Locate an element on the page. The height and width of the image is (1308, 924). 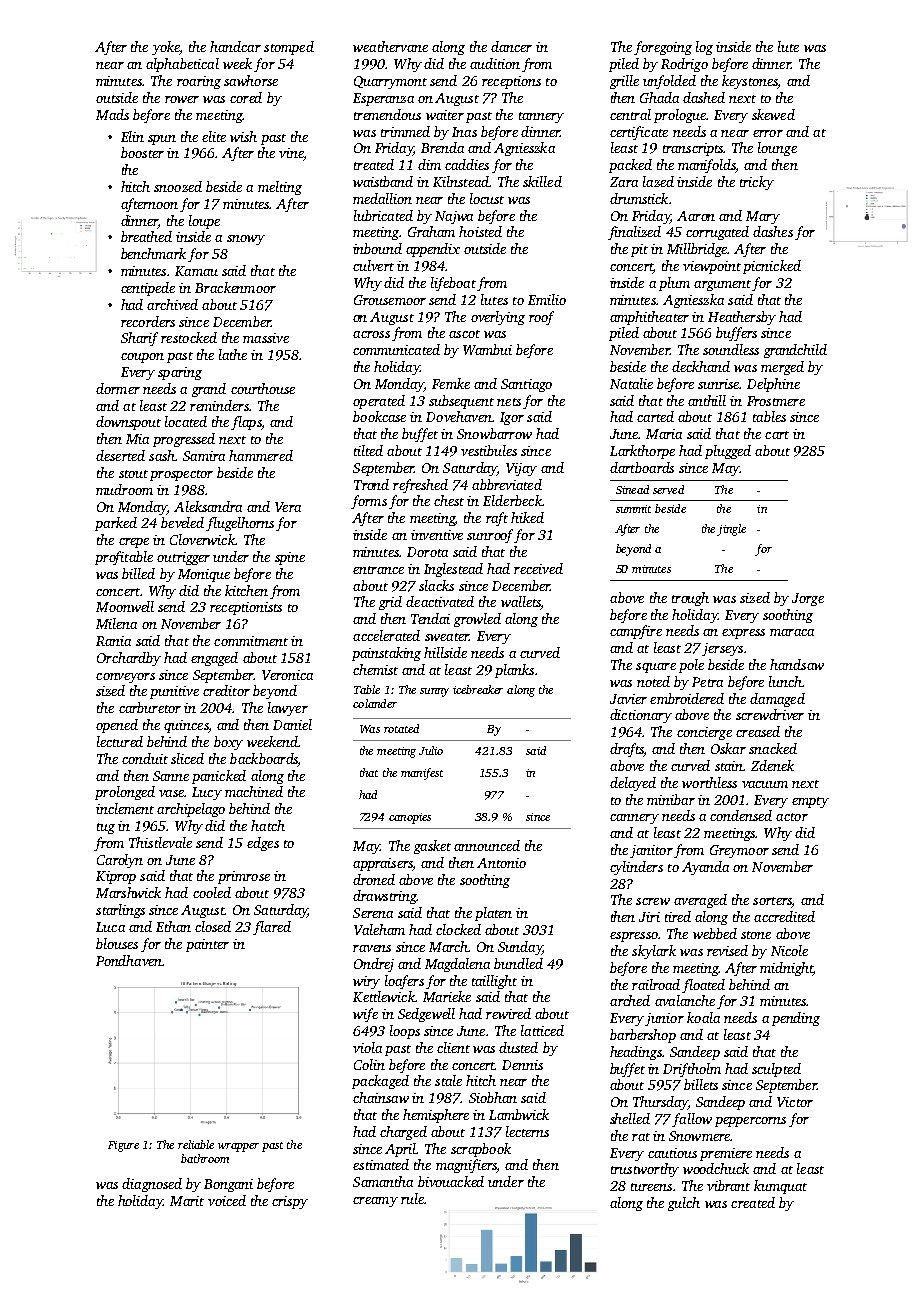
loupe is located at coordinates (204, 222).
